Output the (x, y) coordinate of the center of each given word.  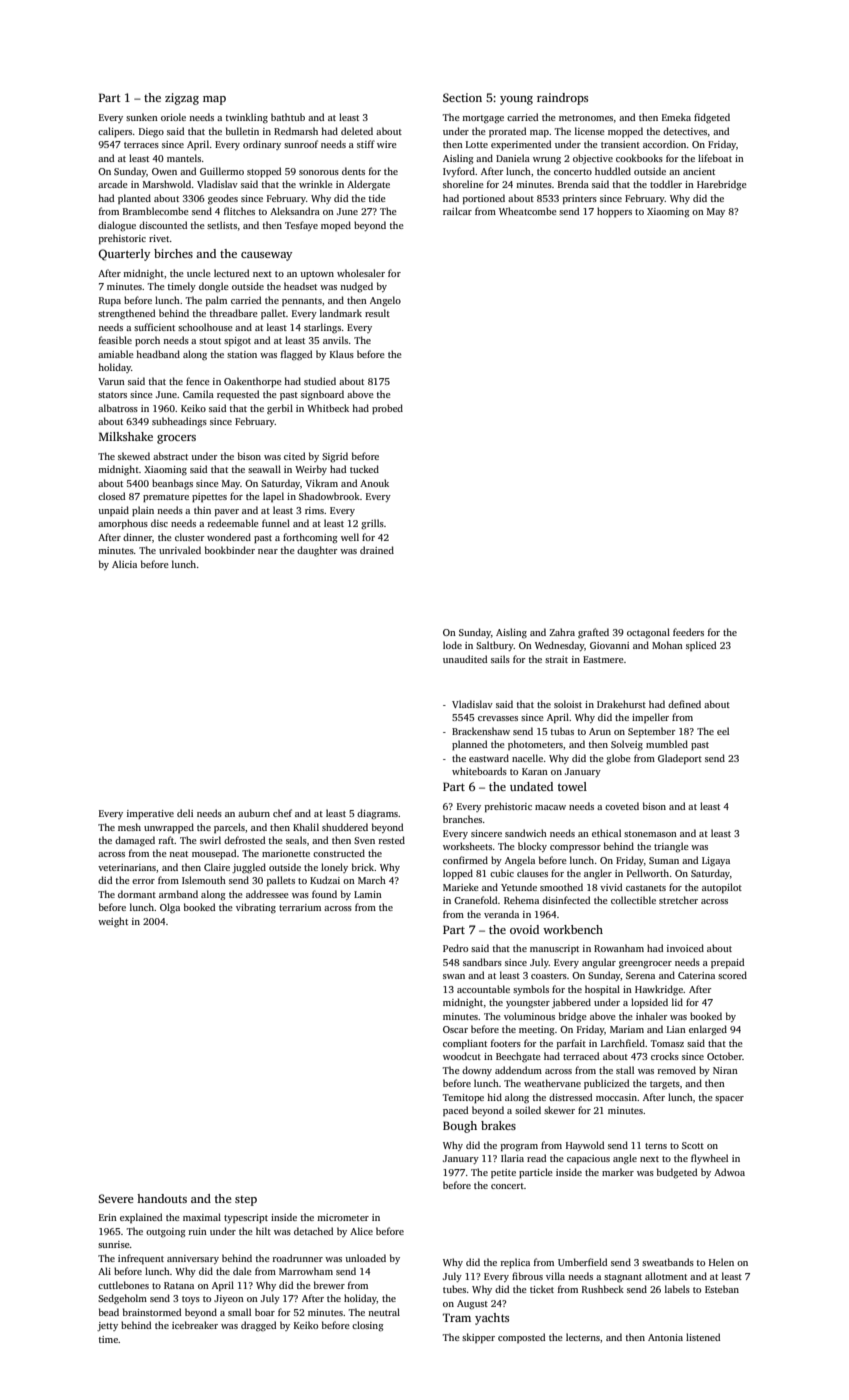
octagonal (648, 633)
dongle (214, 287)
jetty (107, 1326)
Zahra (562, 632)
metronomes (586, 118)
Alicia (124, 564)
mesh (129, 827)
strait (556, 659)
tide (377, 198)
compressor (575, 848)
